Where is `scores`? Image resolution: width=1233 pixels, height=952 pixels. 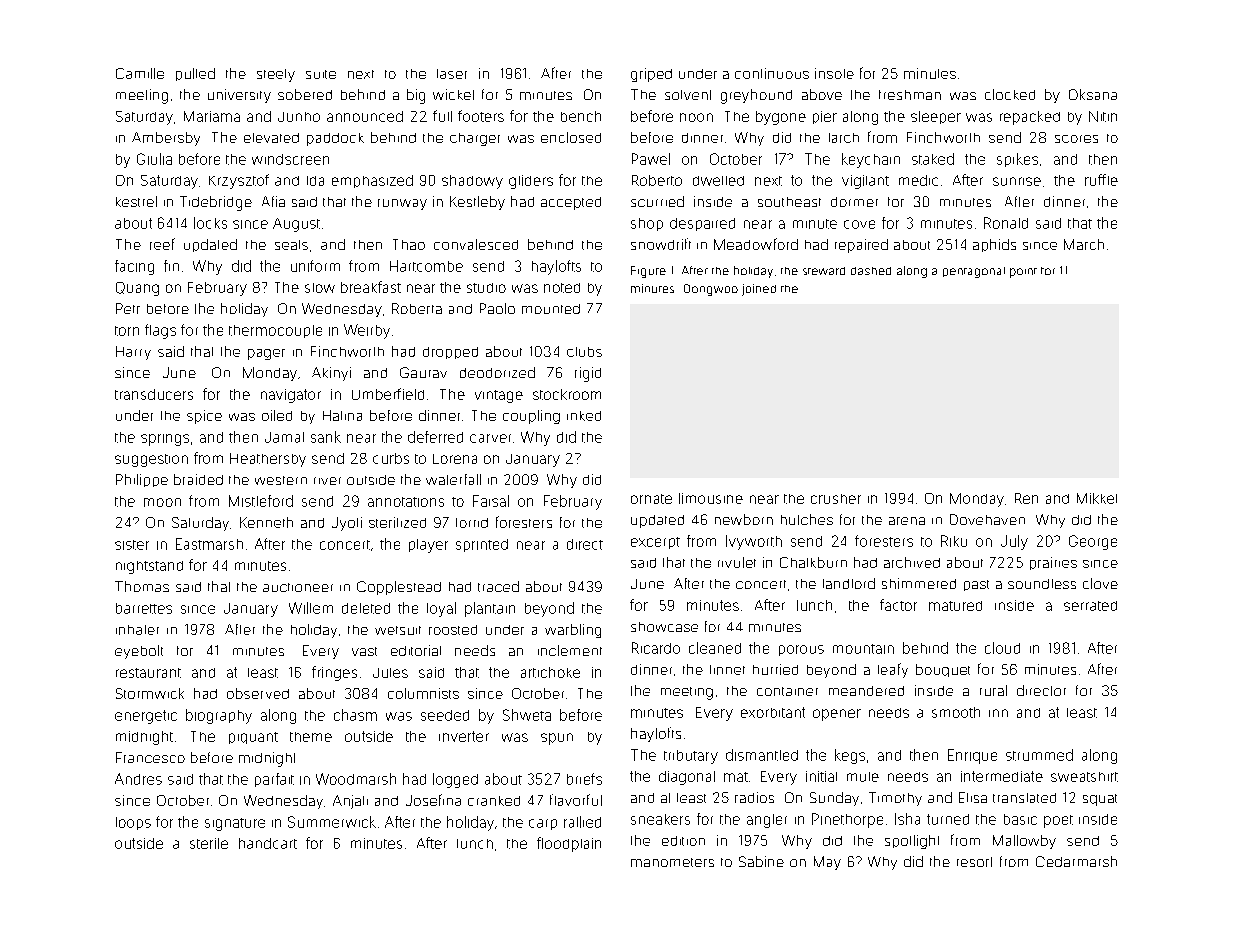
scores is located at coordinates (1076, 139).
